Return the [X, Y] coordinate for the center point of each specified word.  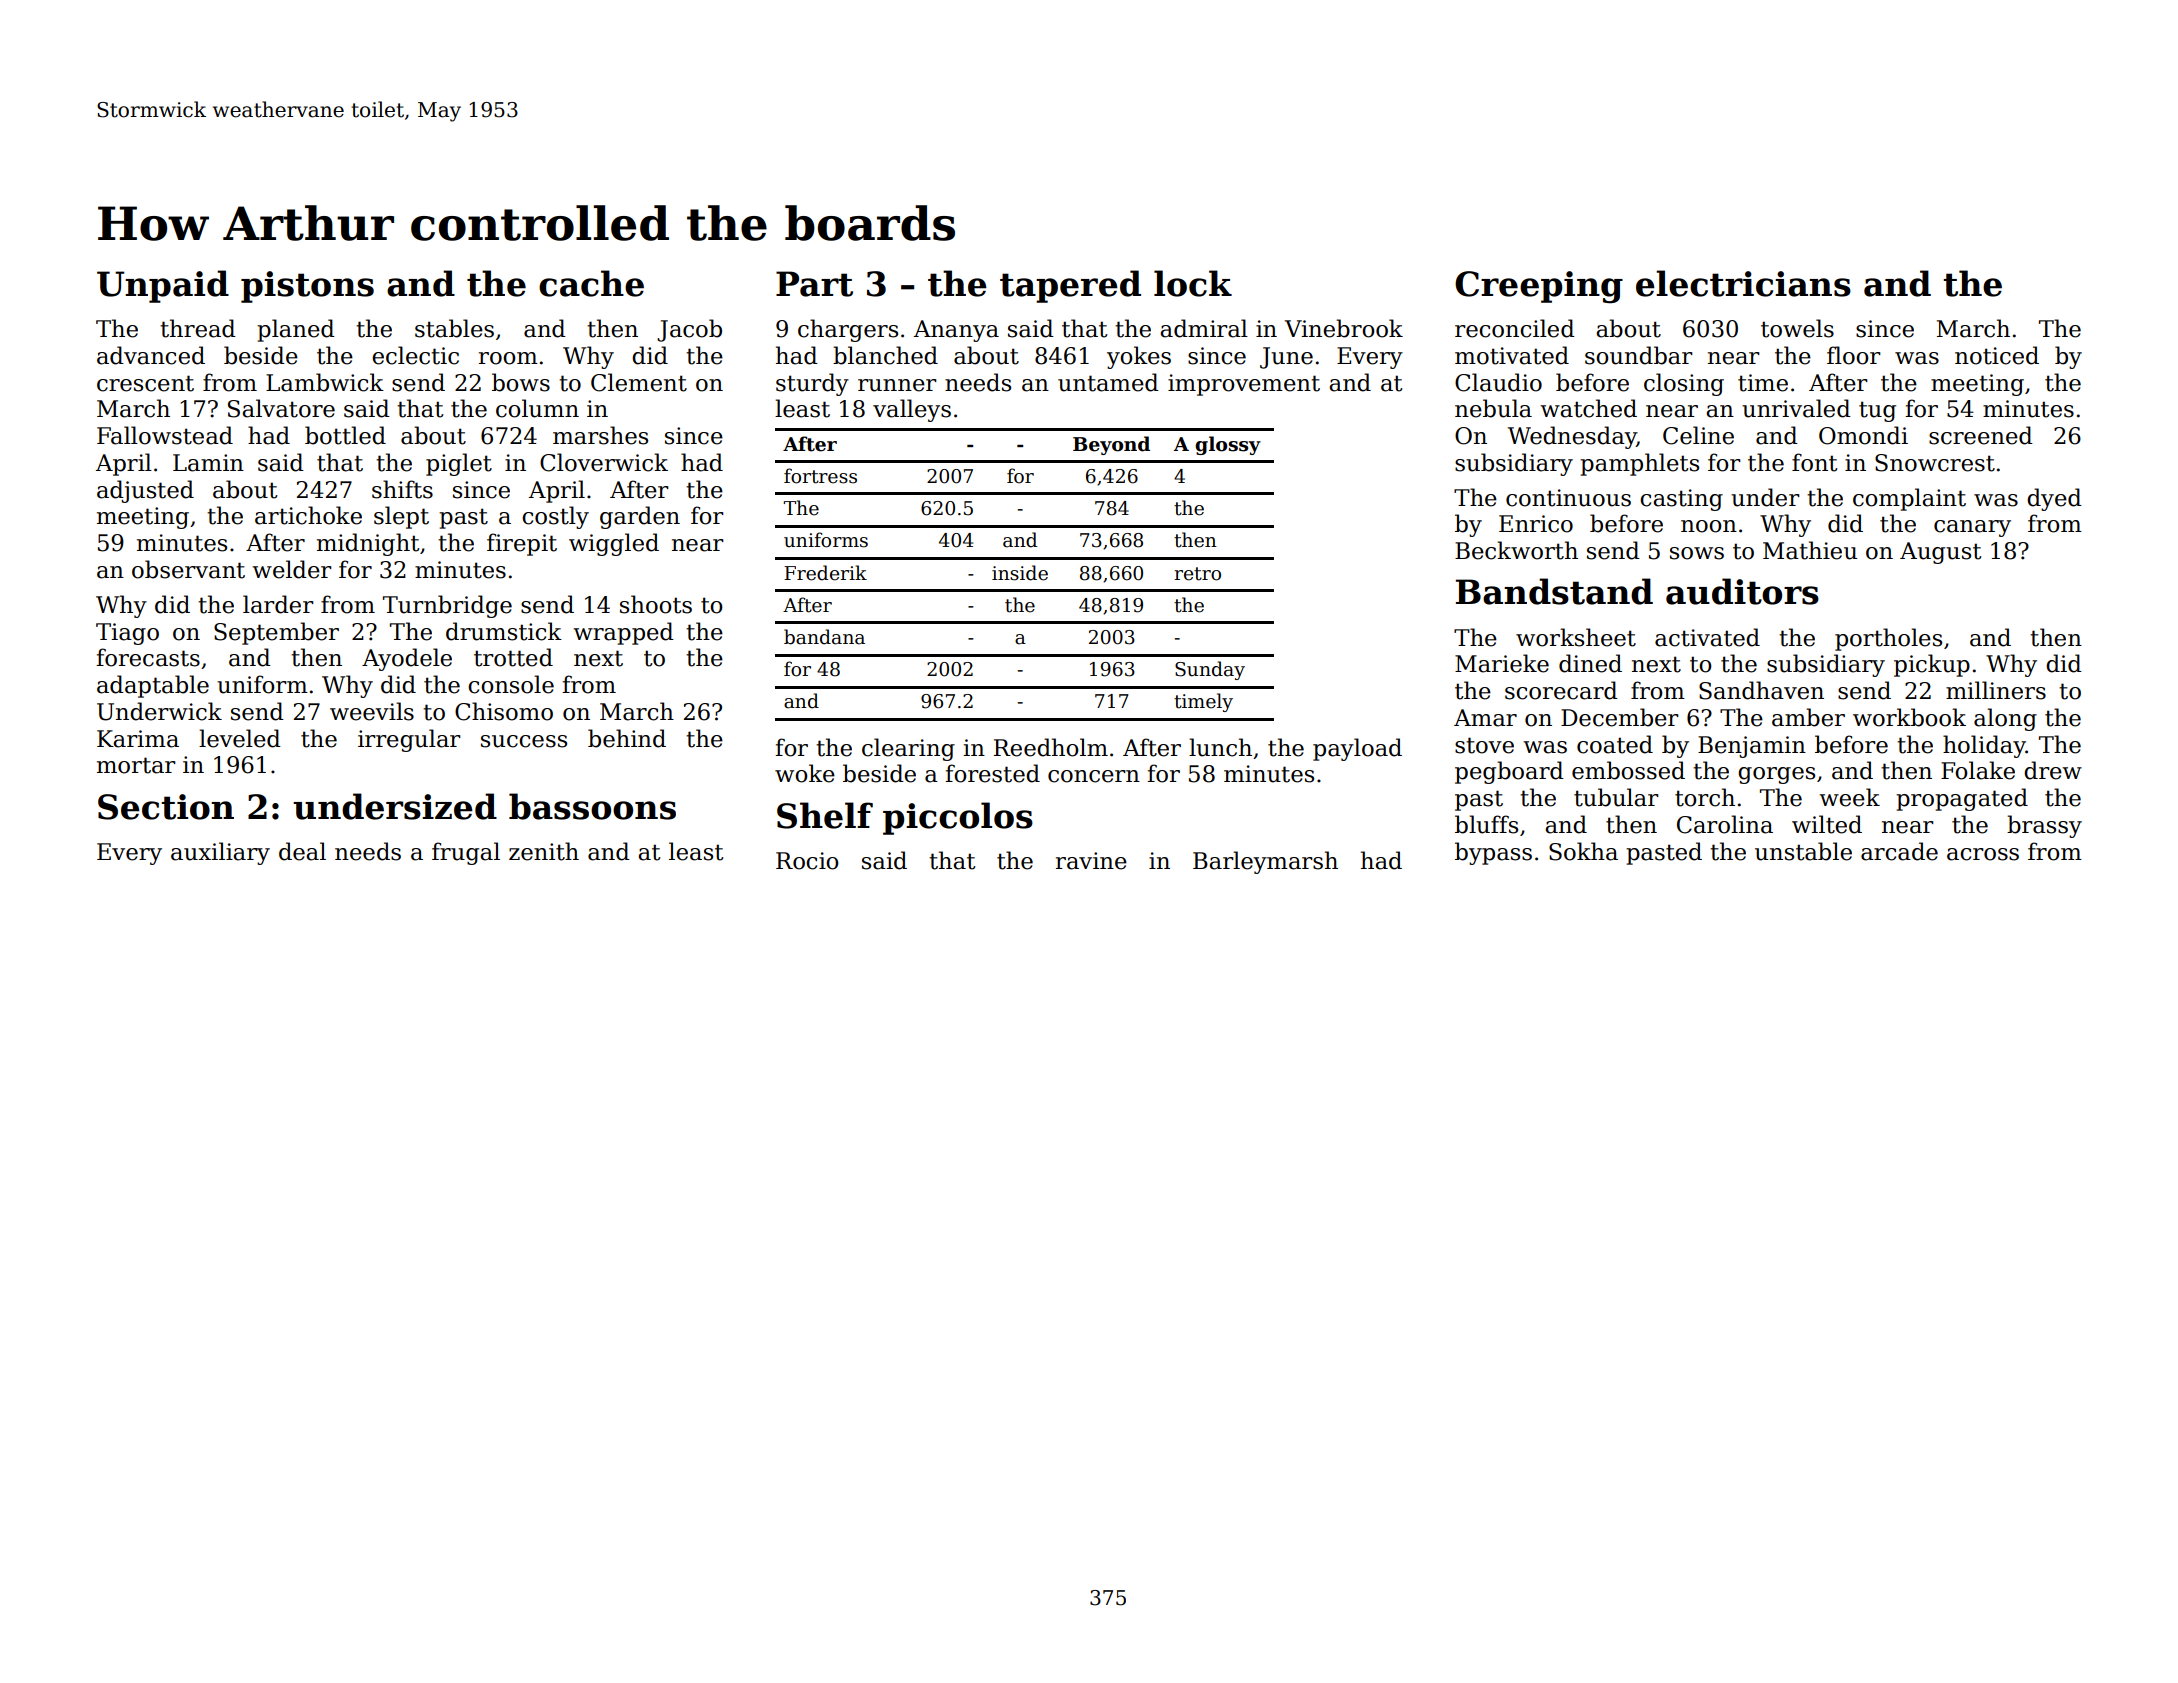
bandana [824, 637]
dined [1590, 663]
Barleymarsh [1265, 862]
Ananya [956, 331]
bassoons [592, 806]
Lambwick [325, 382]
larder [278, 604]
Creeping [1539, 287]
